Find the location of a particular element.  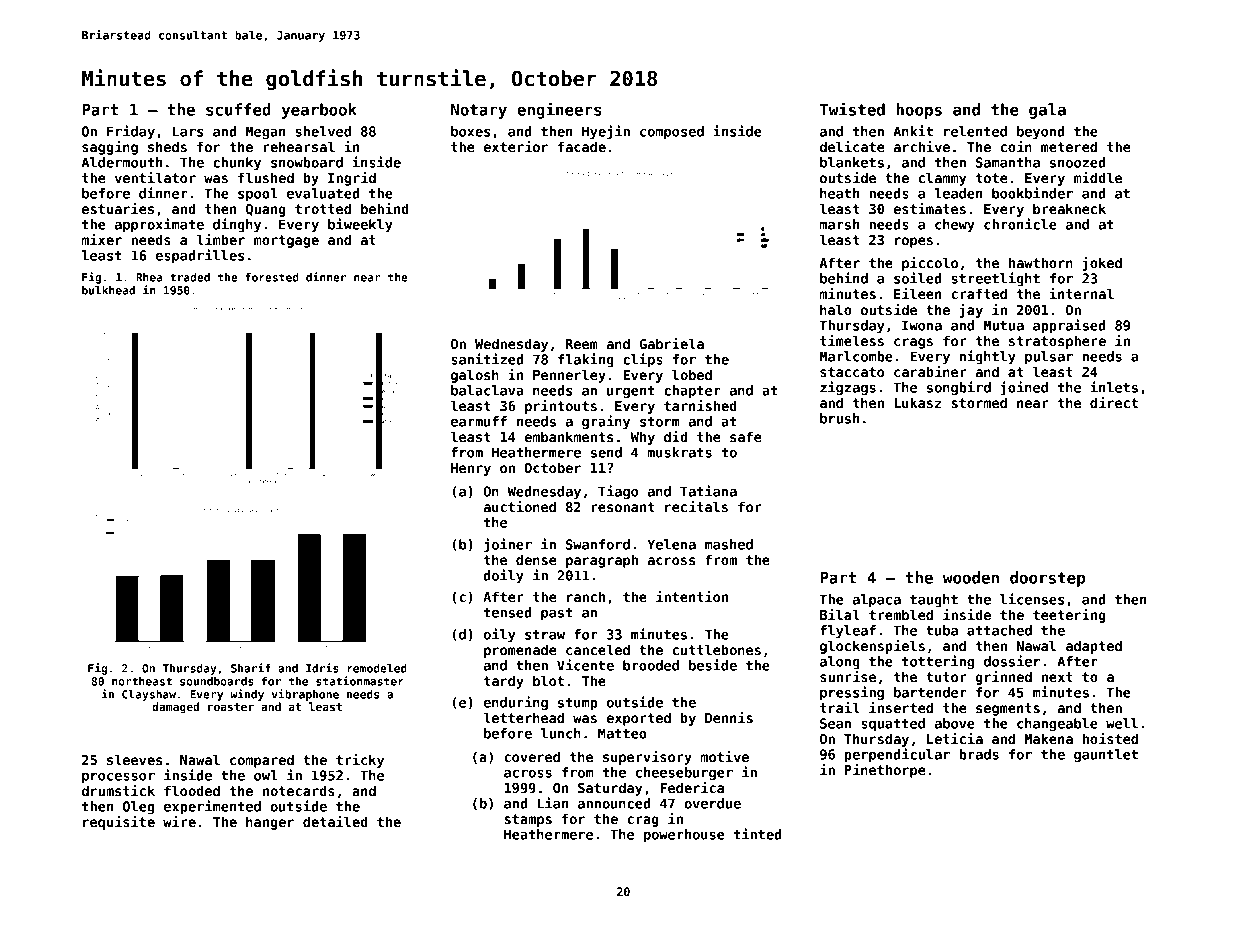

facade is located at coordinates (582, 146).
